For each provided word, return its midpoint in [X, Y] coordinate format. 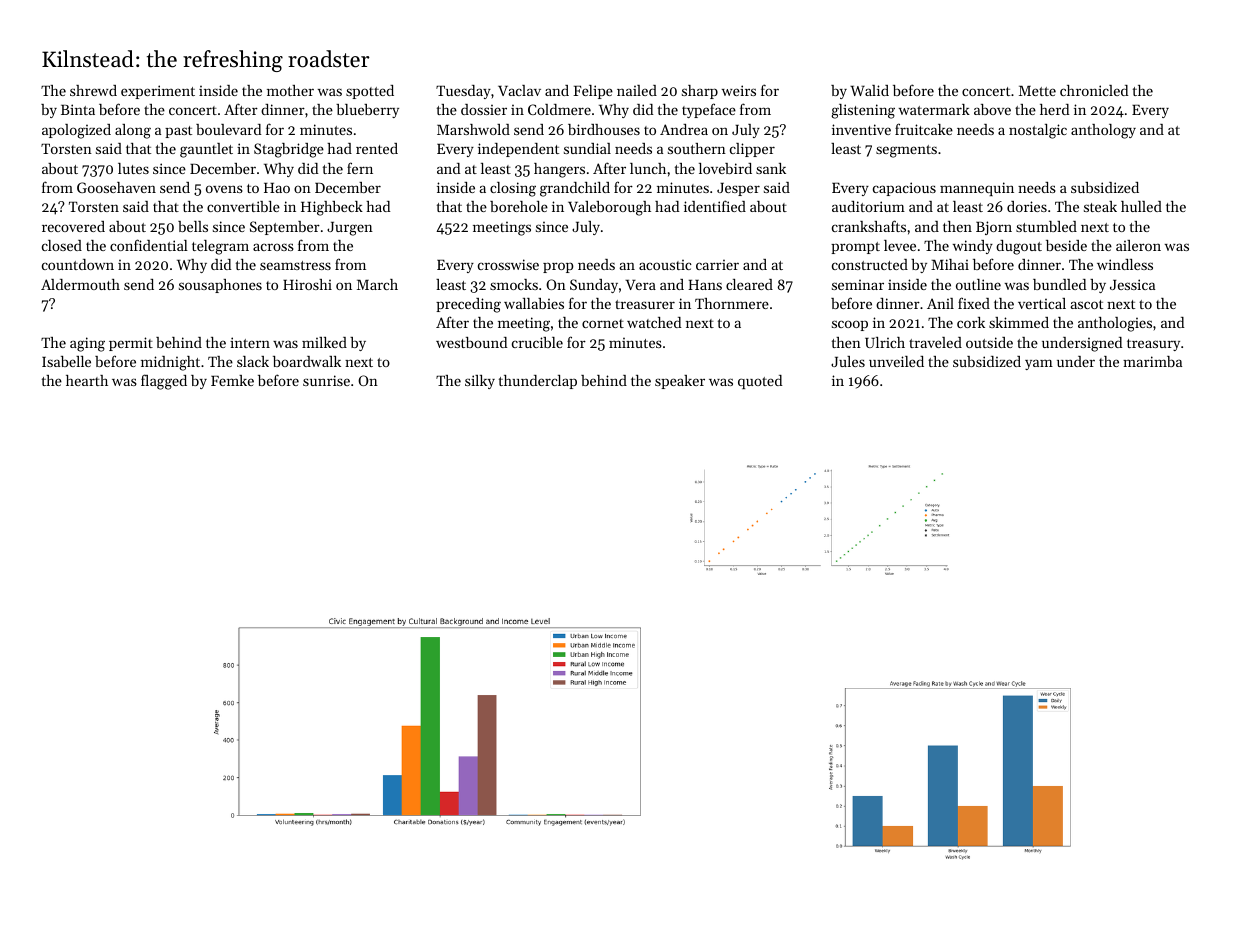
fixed [974, 303]
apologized [76, 131]
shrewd [93, 90]
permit [131, 344]
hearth [87, 380]
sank [771, 168]
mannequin [977, 189]
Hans [705, 285]
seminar [858, 285]
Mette [1037, 91]
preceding [468, 305]
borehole [519, 206]
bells [193, 226]
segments [906, 151]
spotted [370, 92]
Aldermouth [80, 284]
